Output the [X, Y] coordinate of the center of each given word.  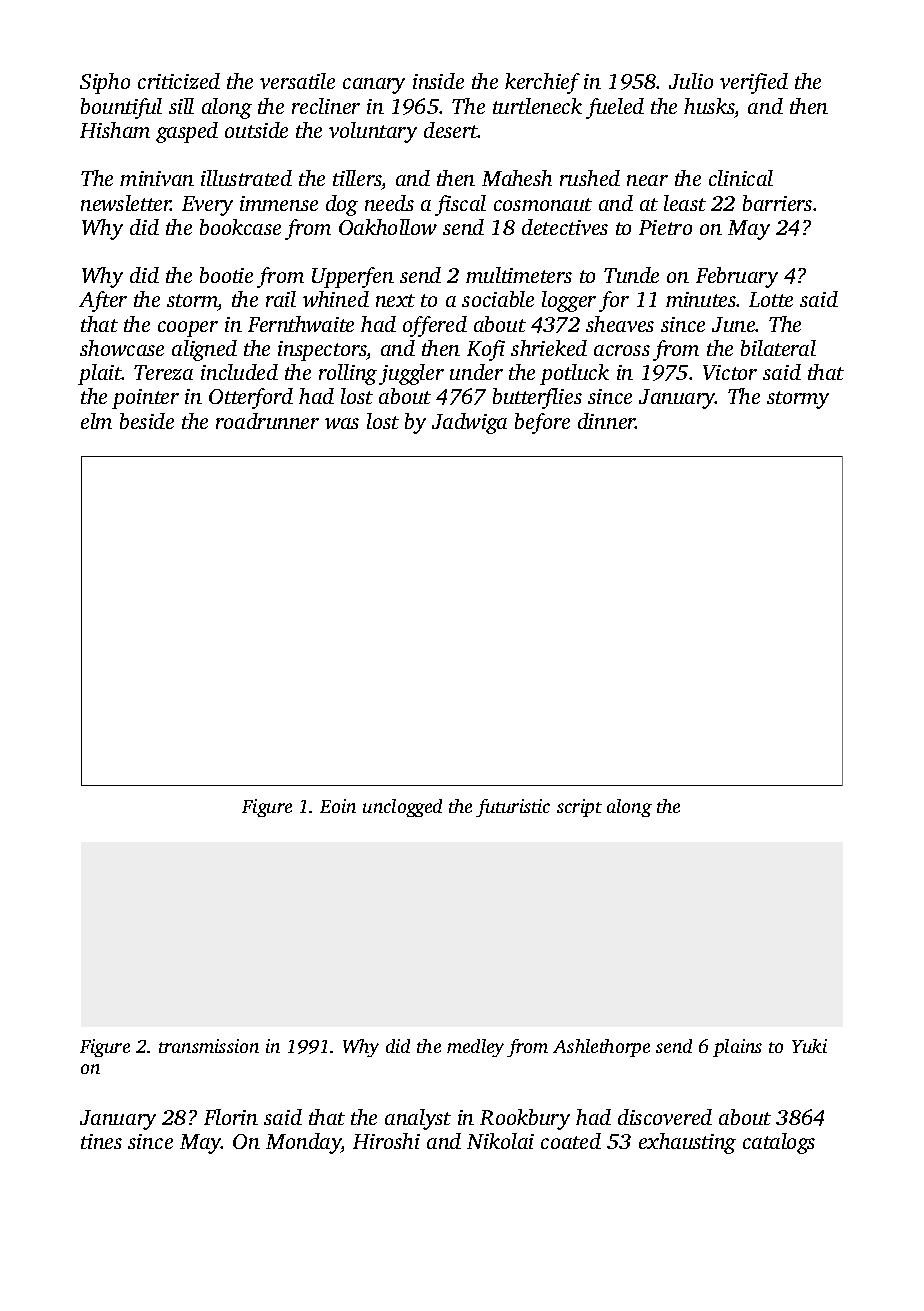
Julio [691, 81]
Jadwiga [469, 423]
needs [389, 203]
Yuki [809, 1046]
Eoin [338, 806]
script [579, 808]
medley [475, 1048]
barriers [777, 203]
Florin [231, 1117]
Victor [730, 372]
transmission [209, 1046]
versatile [297, 81]
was [342, 423]
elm [96, 421]
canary [374, 86]
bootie [226, 275]
